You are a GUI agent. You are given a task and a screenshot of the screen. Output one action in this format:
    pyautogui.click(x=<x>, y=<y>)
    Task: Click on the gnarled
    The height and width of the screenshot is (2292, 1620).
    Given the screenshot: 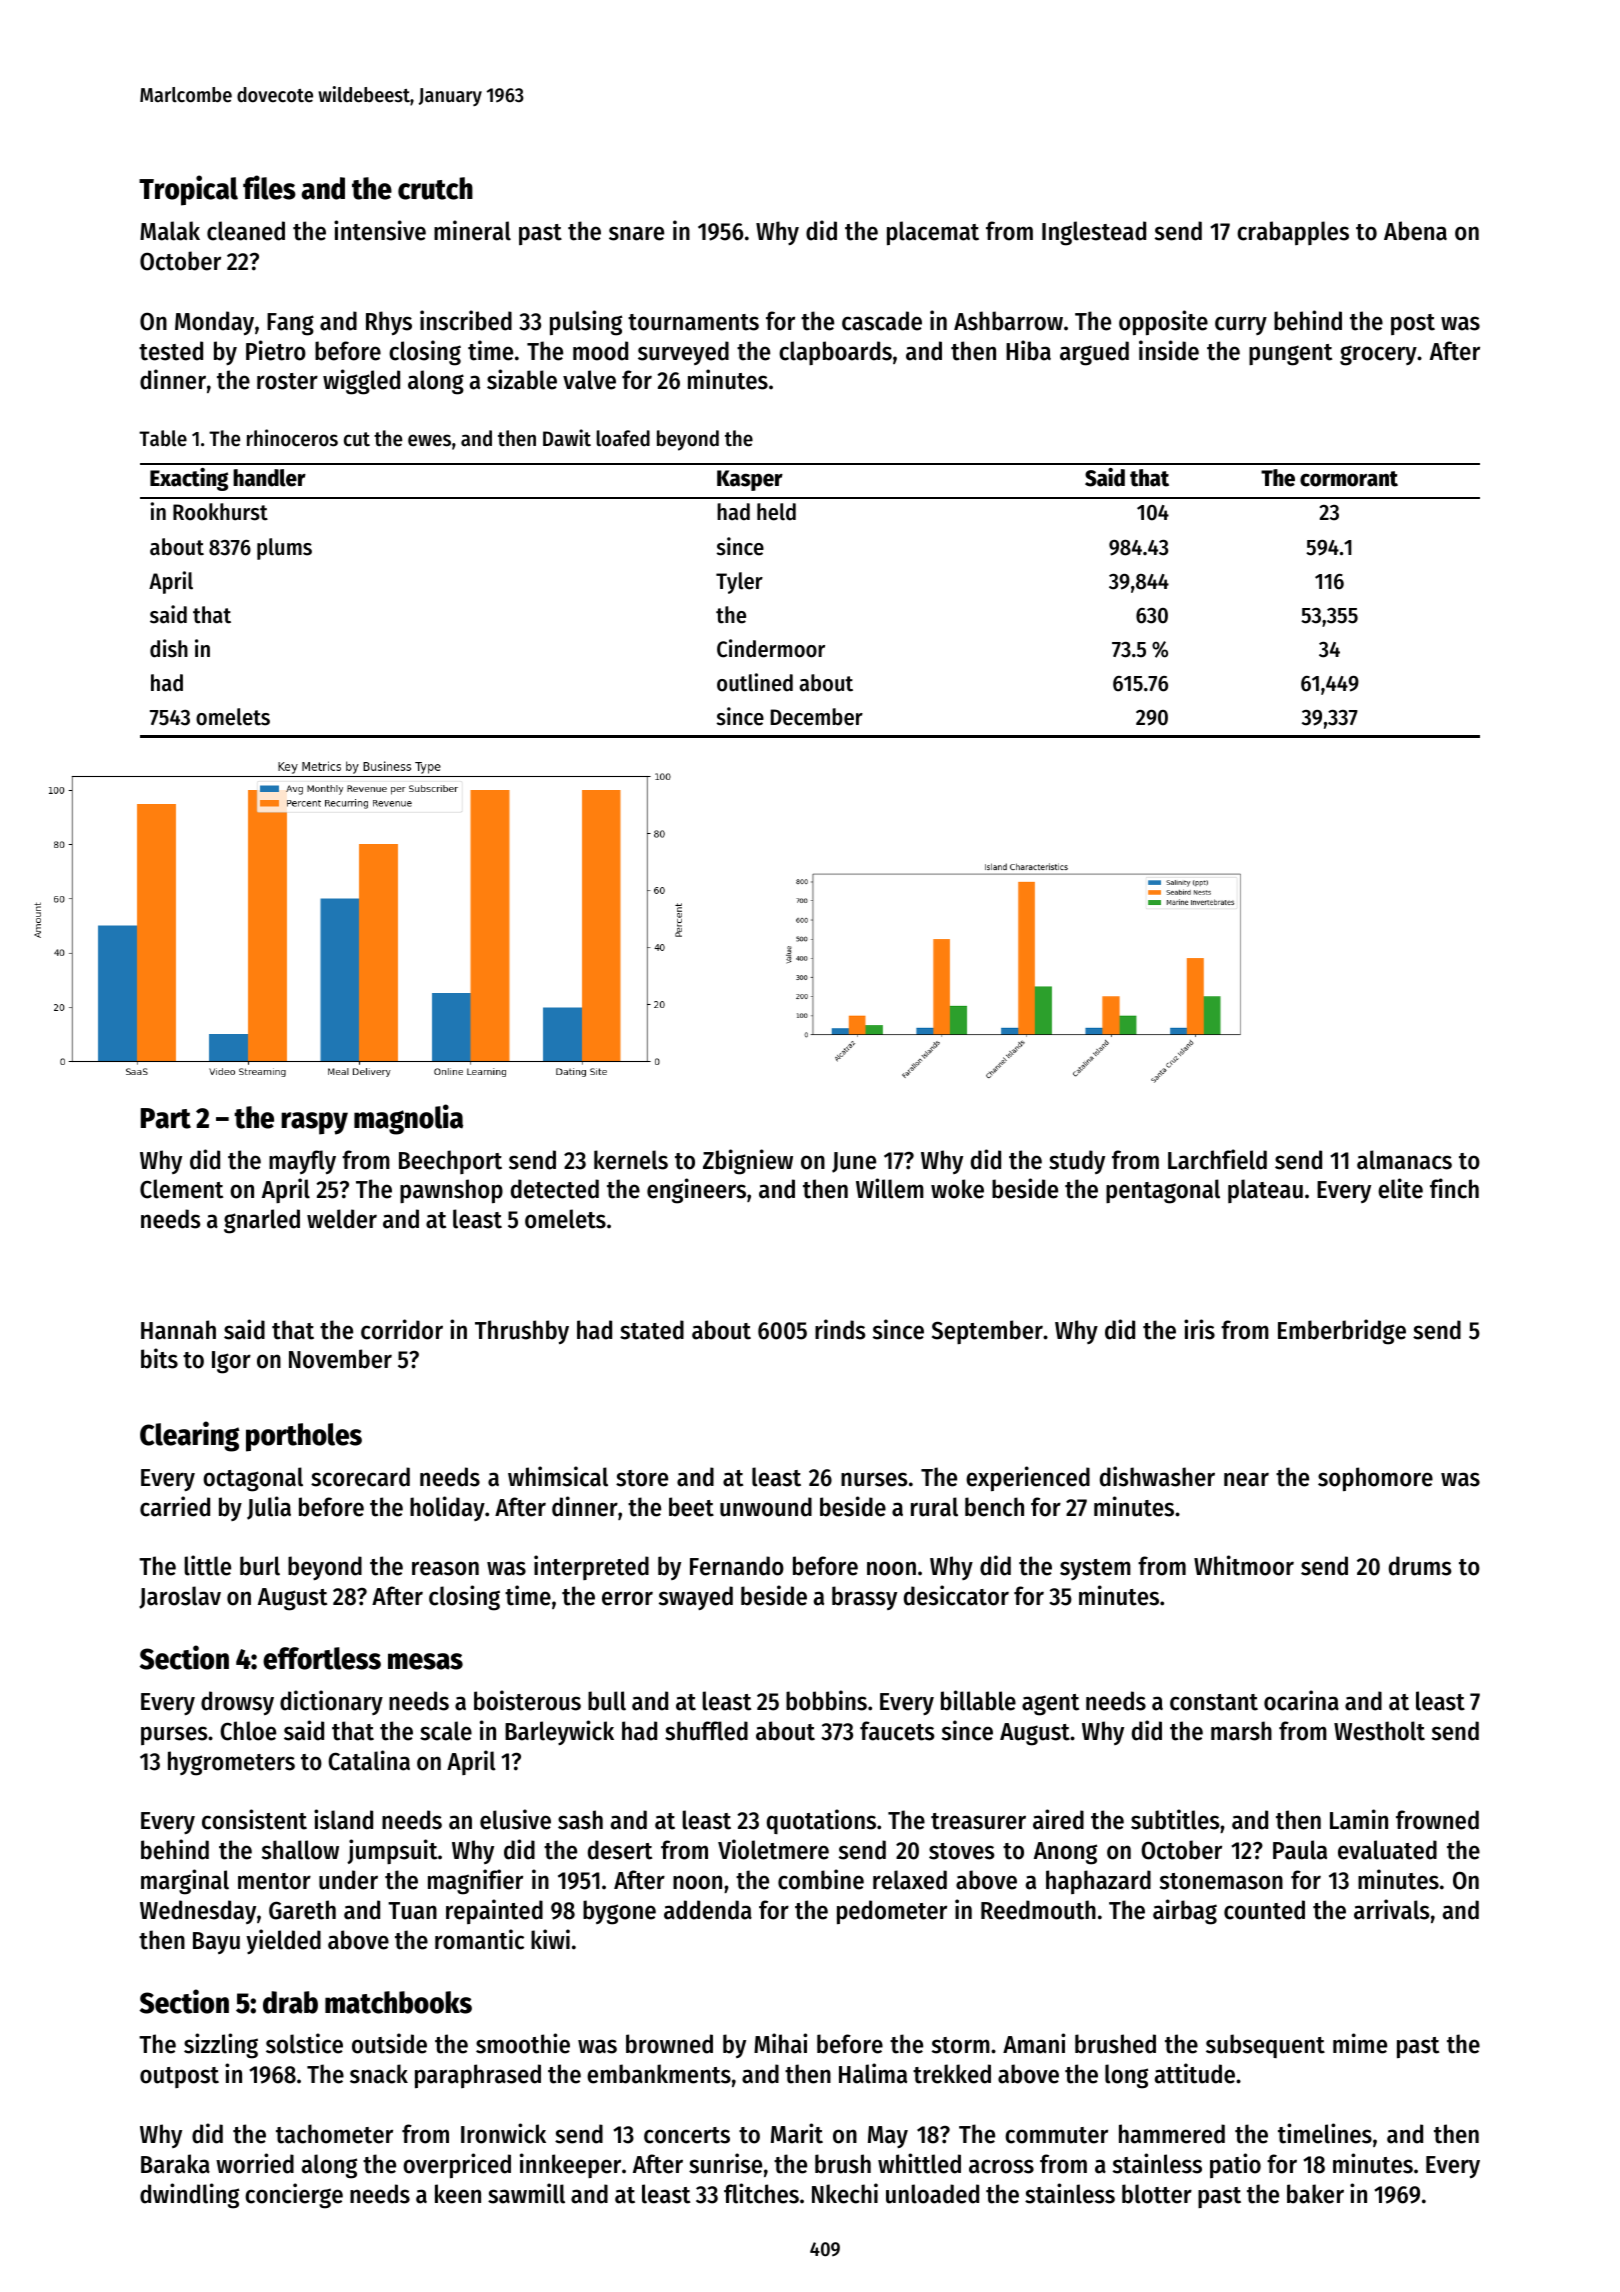 What is the action you would take?
    pyautogui.click(x=262, y=1221)
